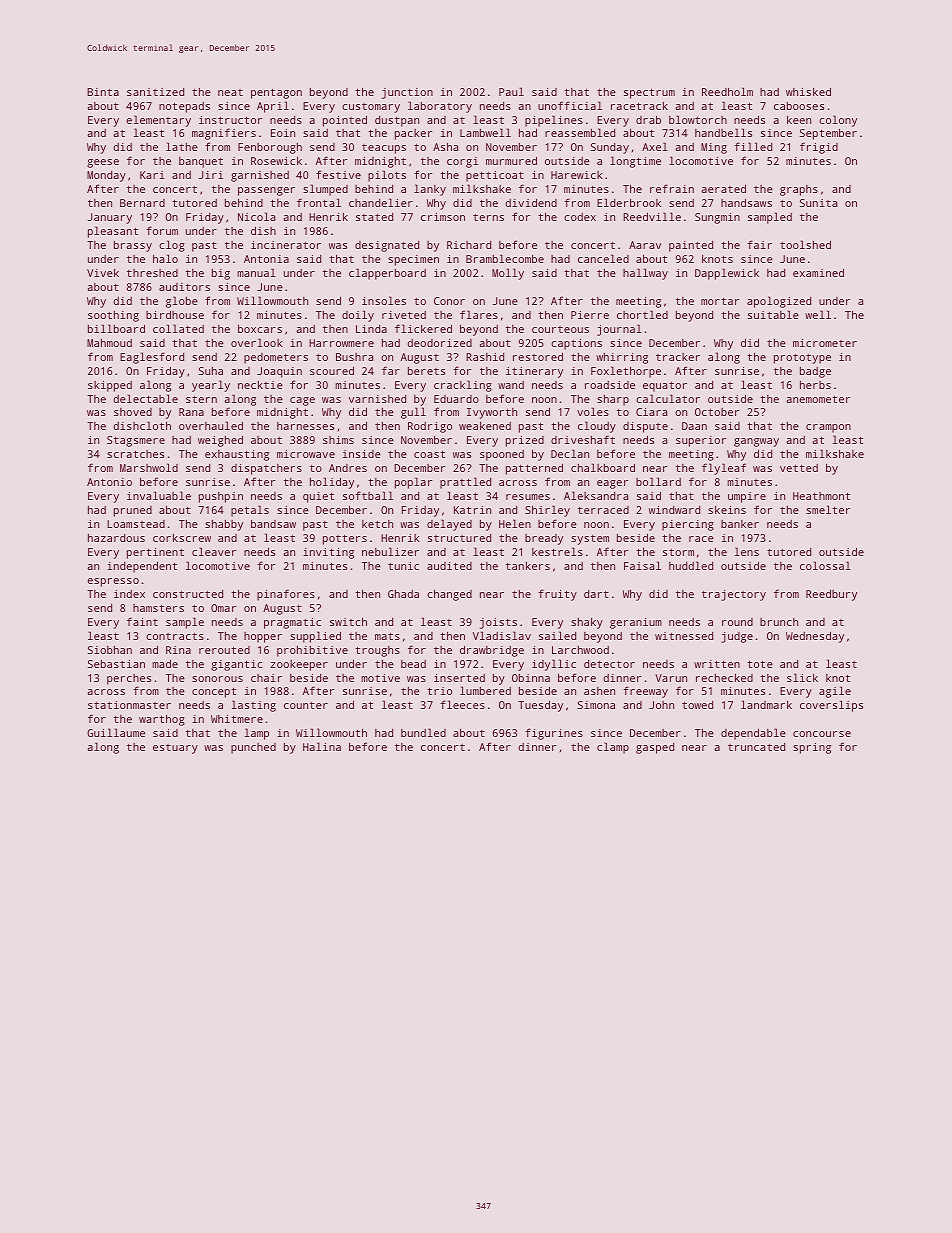 Image resolution: width=952 pixels, height=1233 pixels. I want to click on Marshwold, so click(149, 467).
